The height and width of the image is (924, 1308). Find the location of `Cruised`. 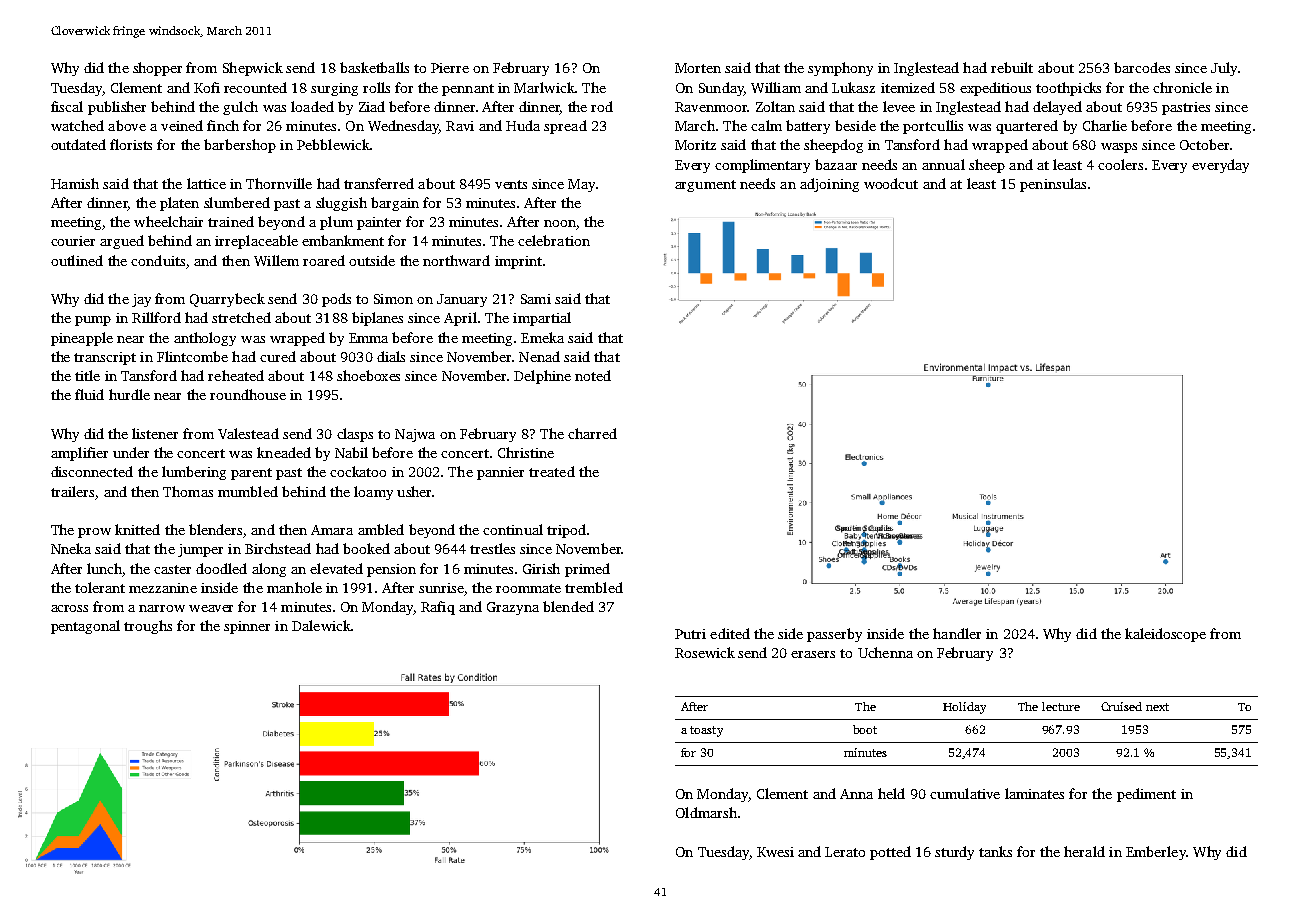

Cruised is located at coordinates (1121, 706).
